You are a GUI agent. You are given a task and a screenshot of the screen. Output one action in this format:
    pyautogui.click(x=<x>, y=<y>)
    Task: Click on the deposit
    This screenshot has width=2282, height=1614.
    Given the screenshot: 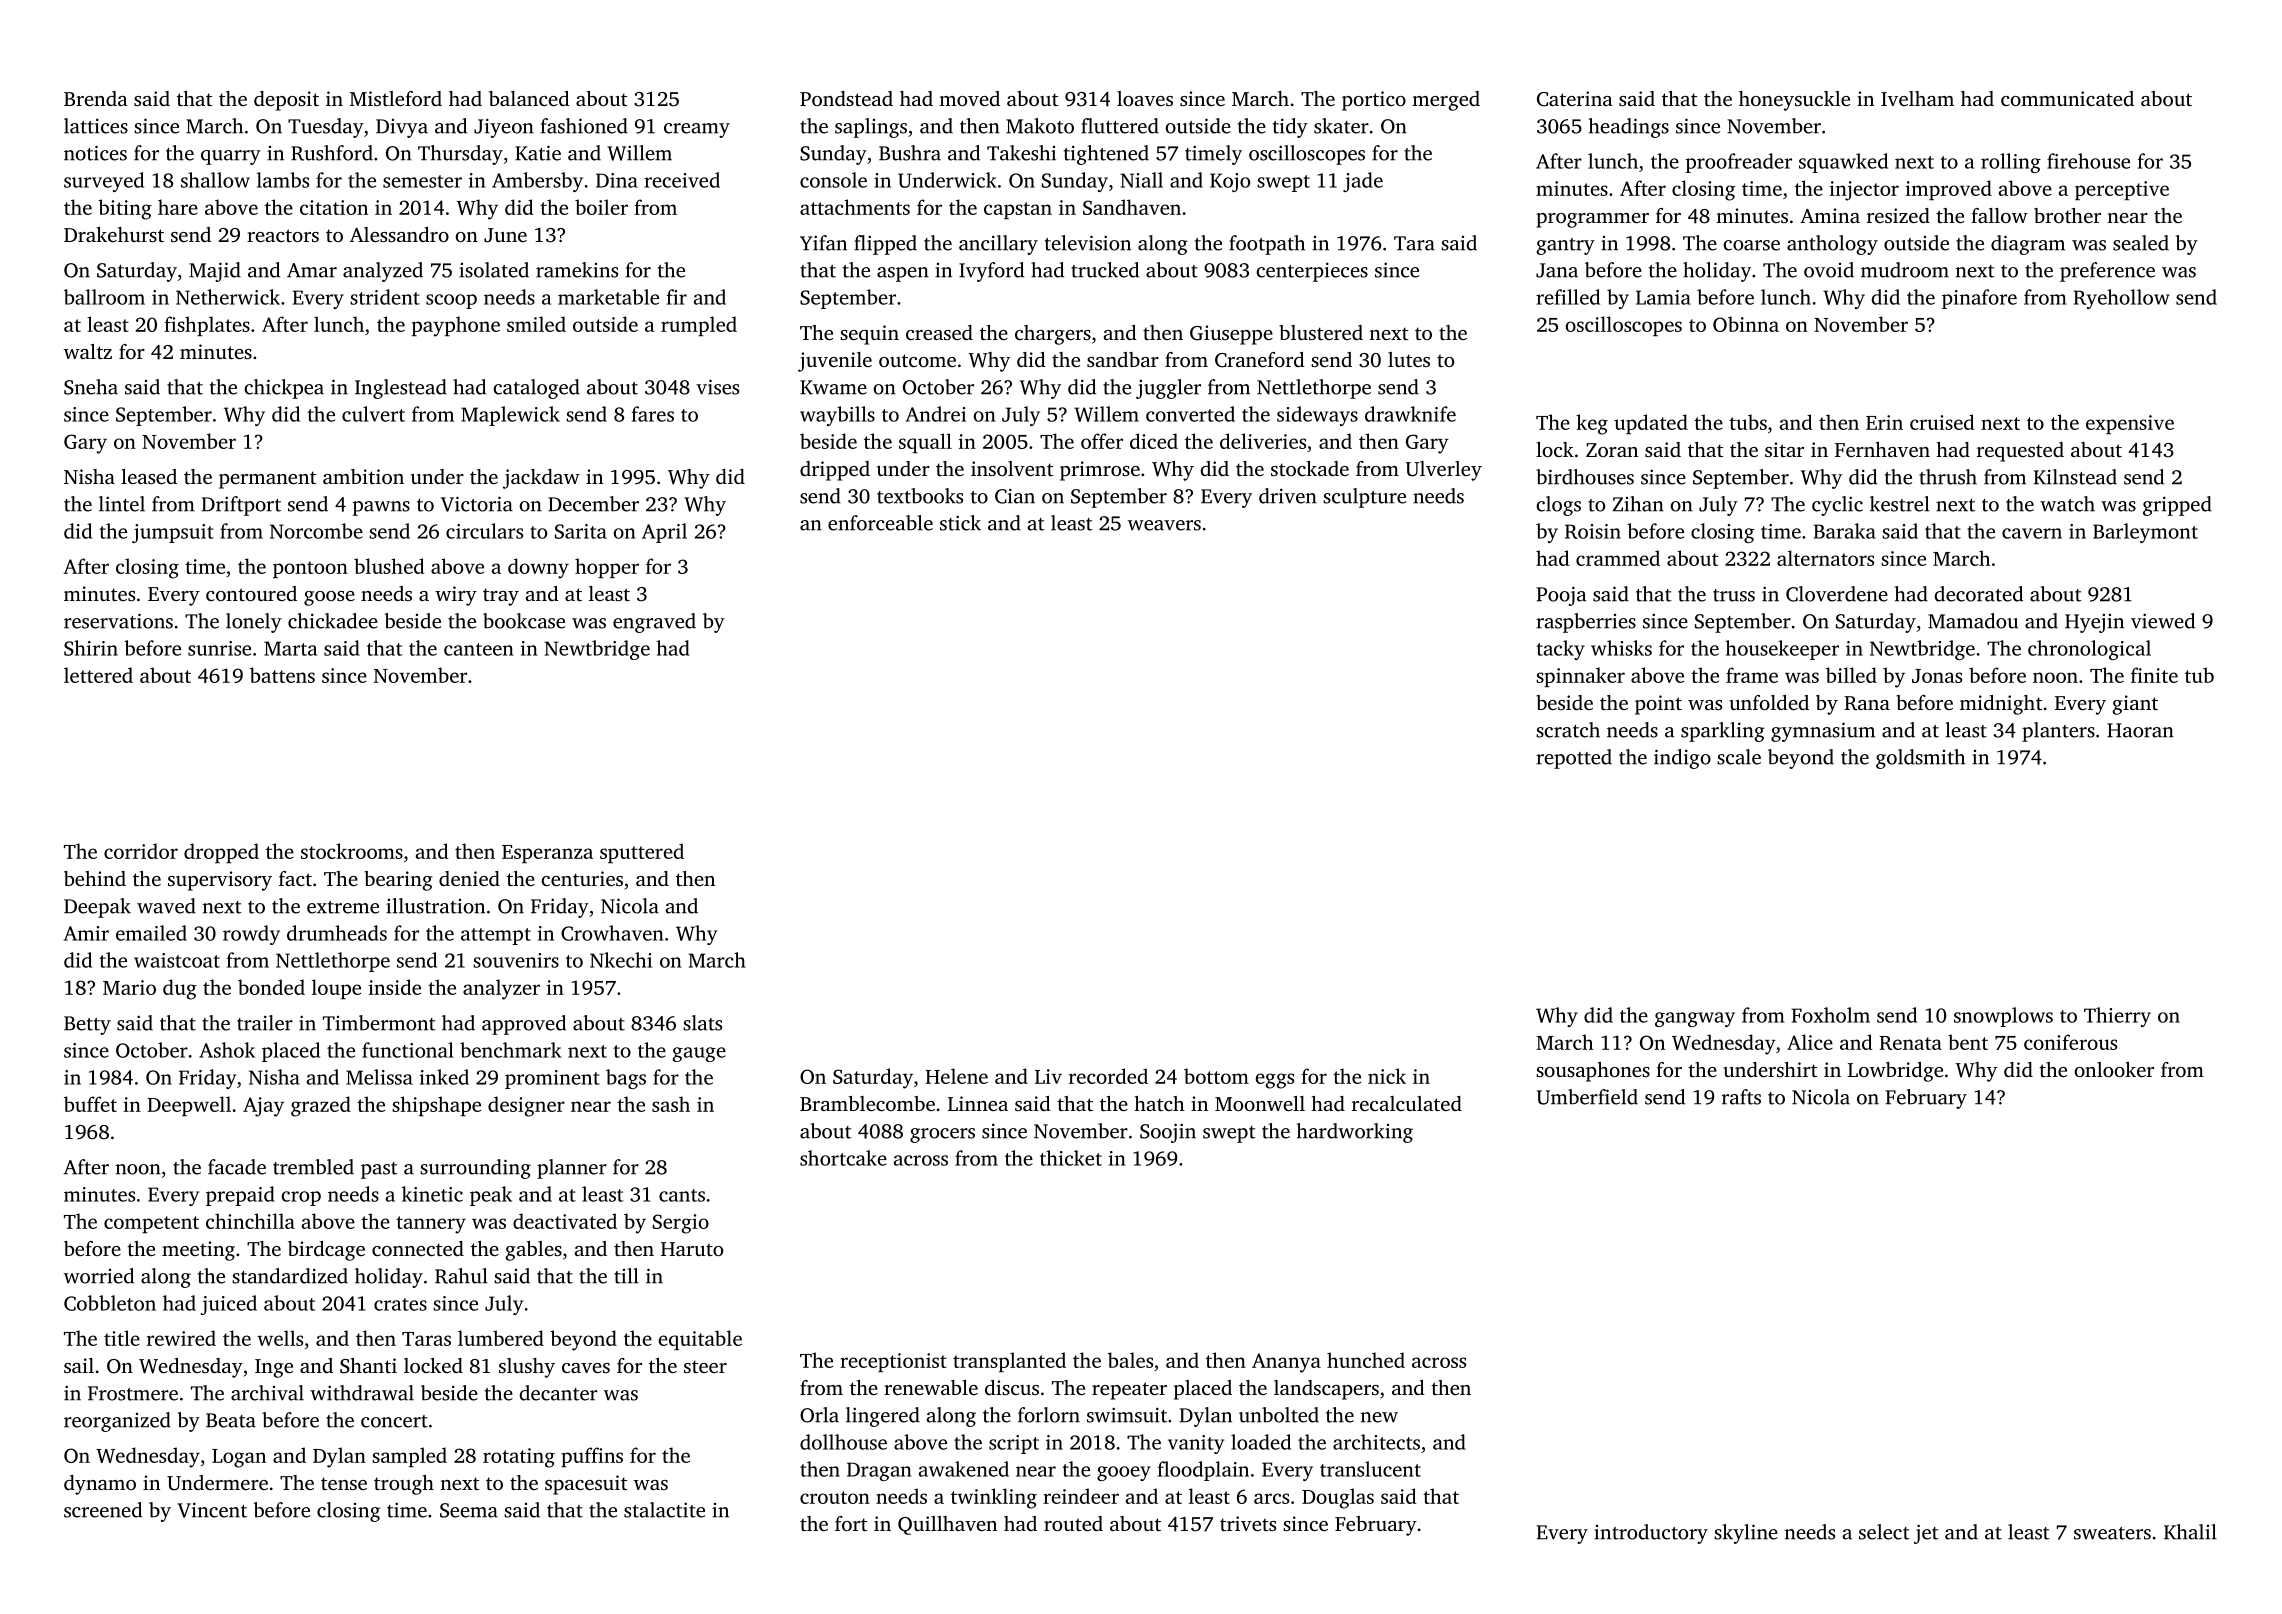 What is the action you would take?
    pyautogui.click(x=286, y=101)
